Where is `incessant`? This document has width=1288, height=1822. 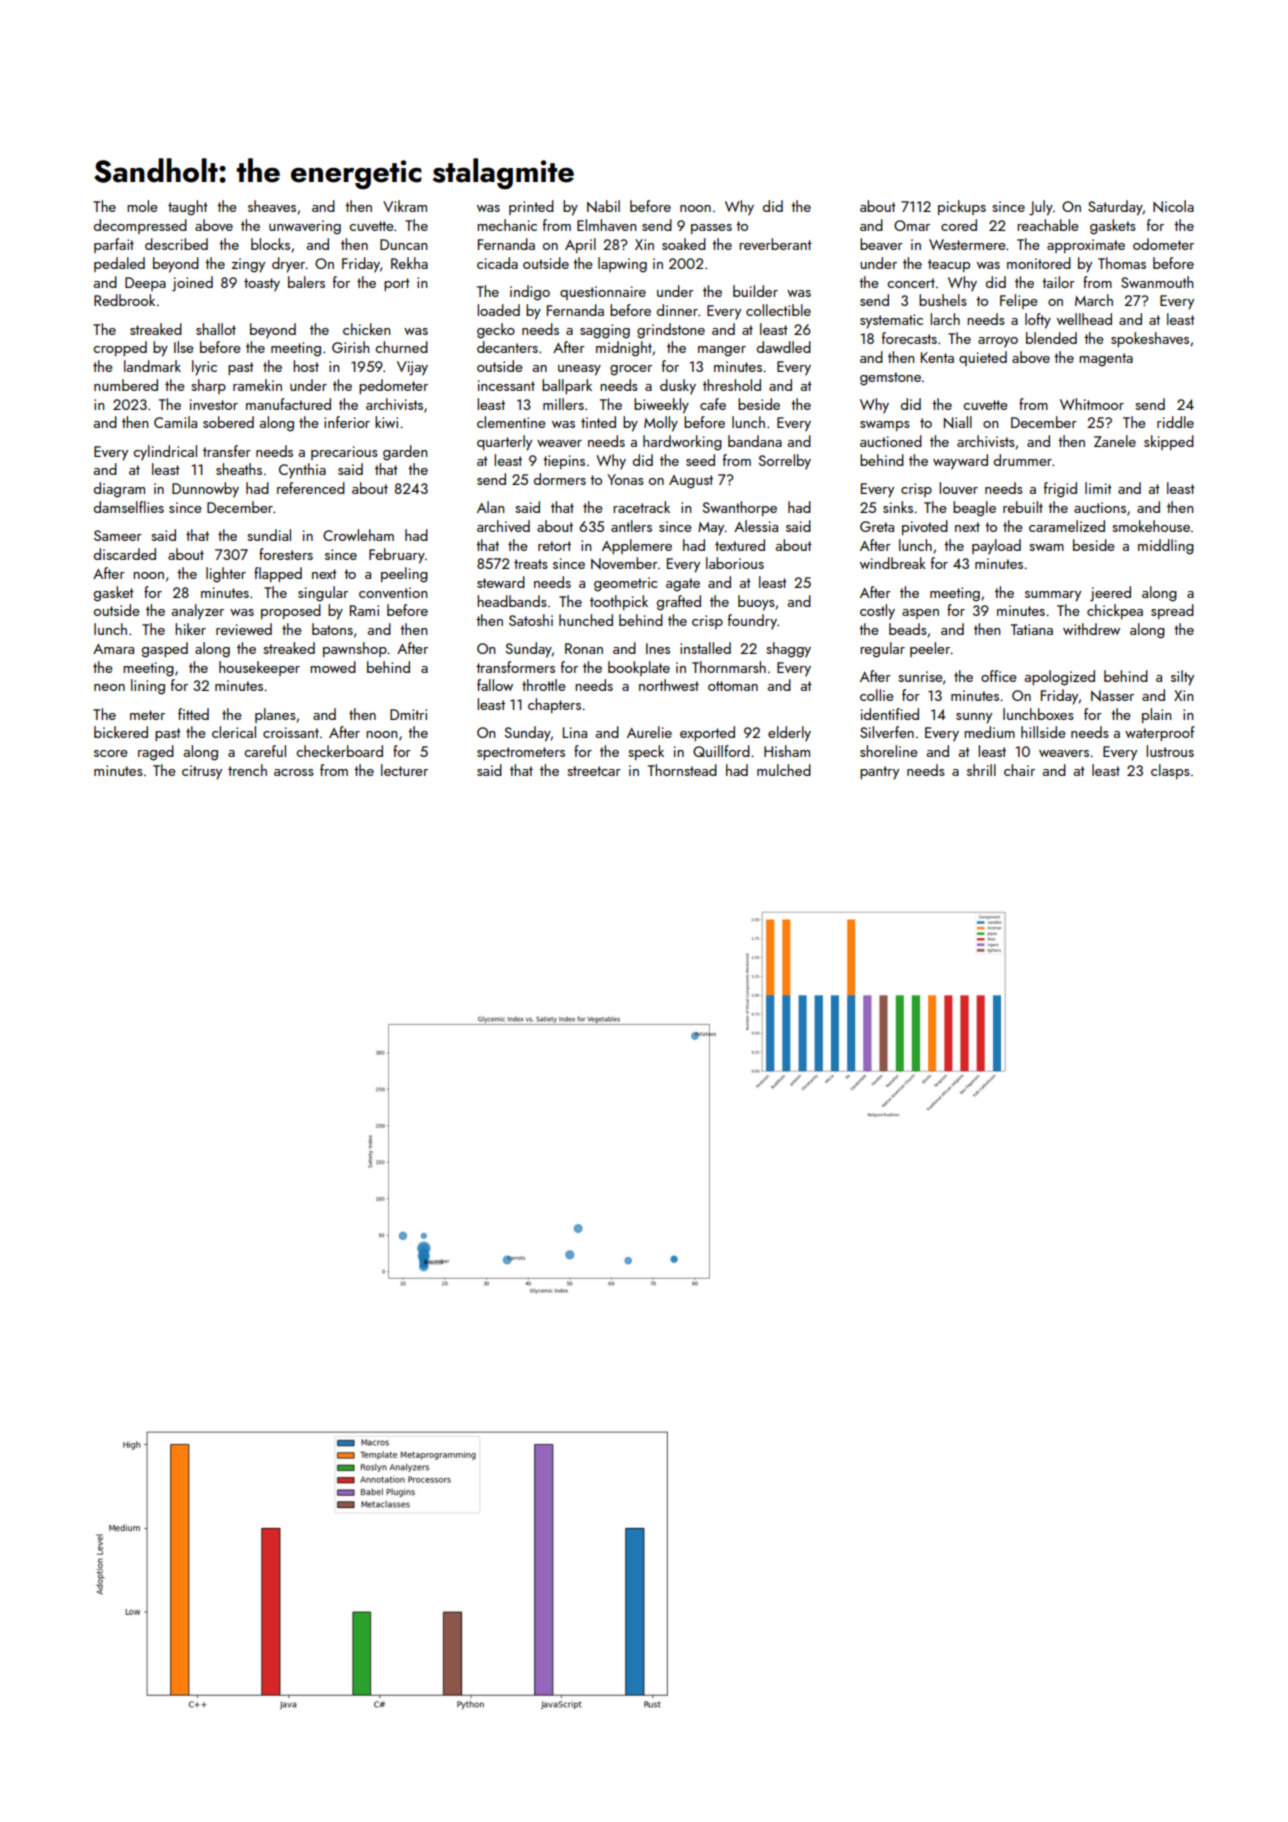
incessant is located at coordinates (506, 385).
